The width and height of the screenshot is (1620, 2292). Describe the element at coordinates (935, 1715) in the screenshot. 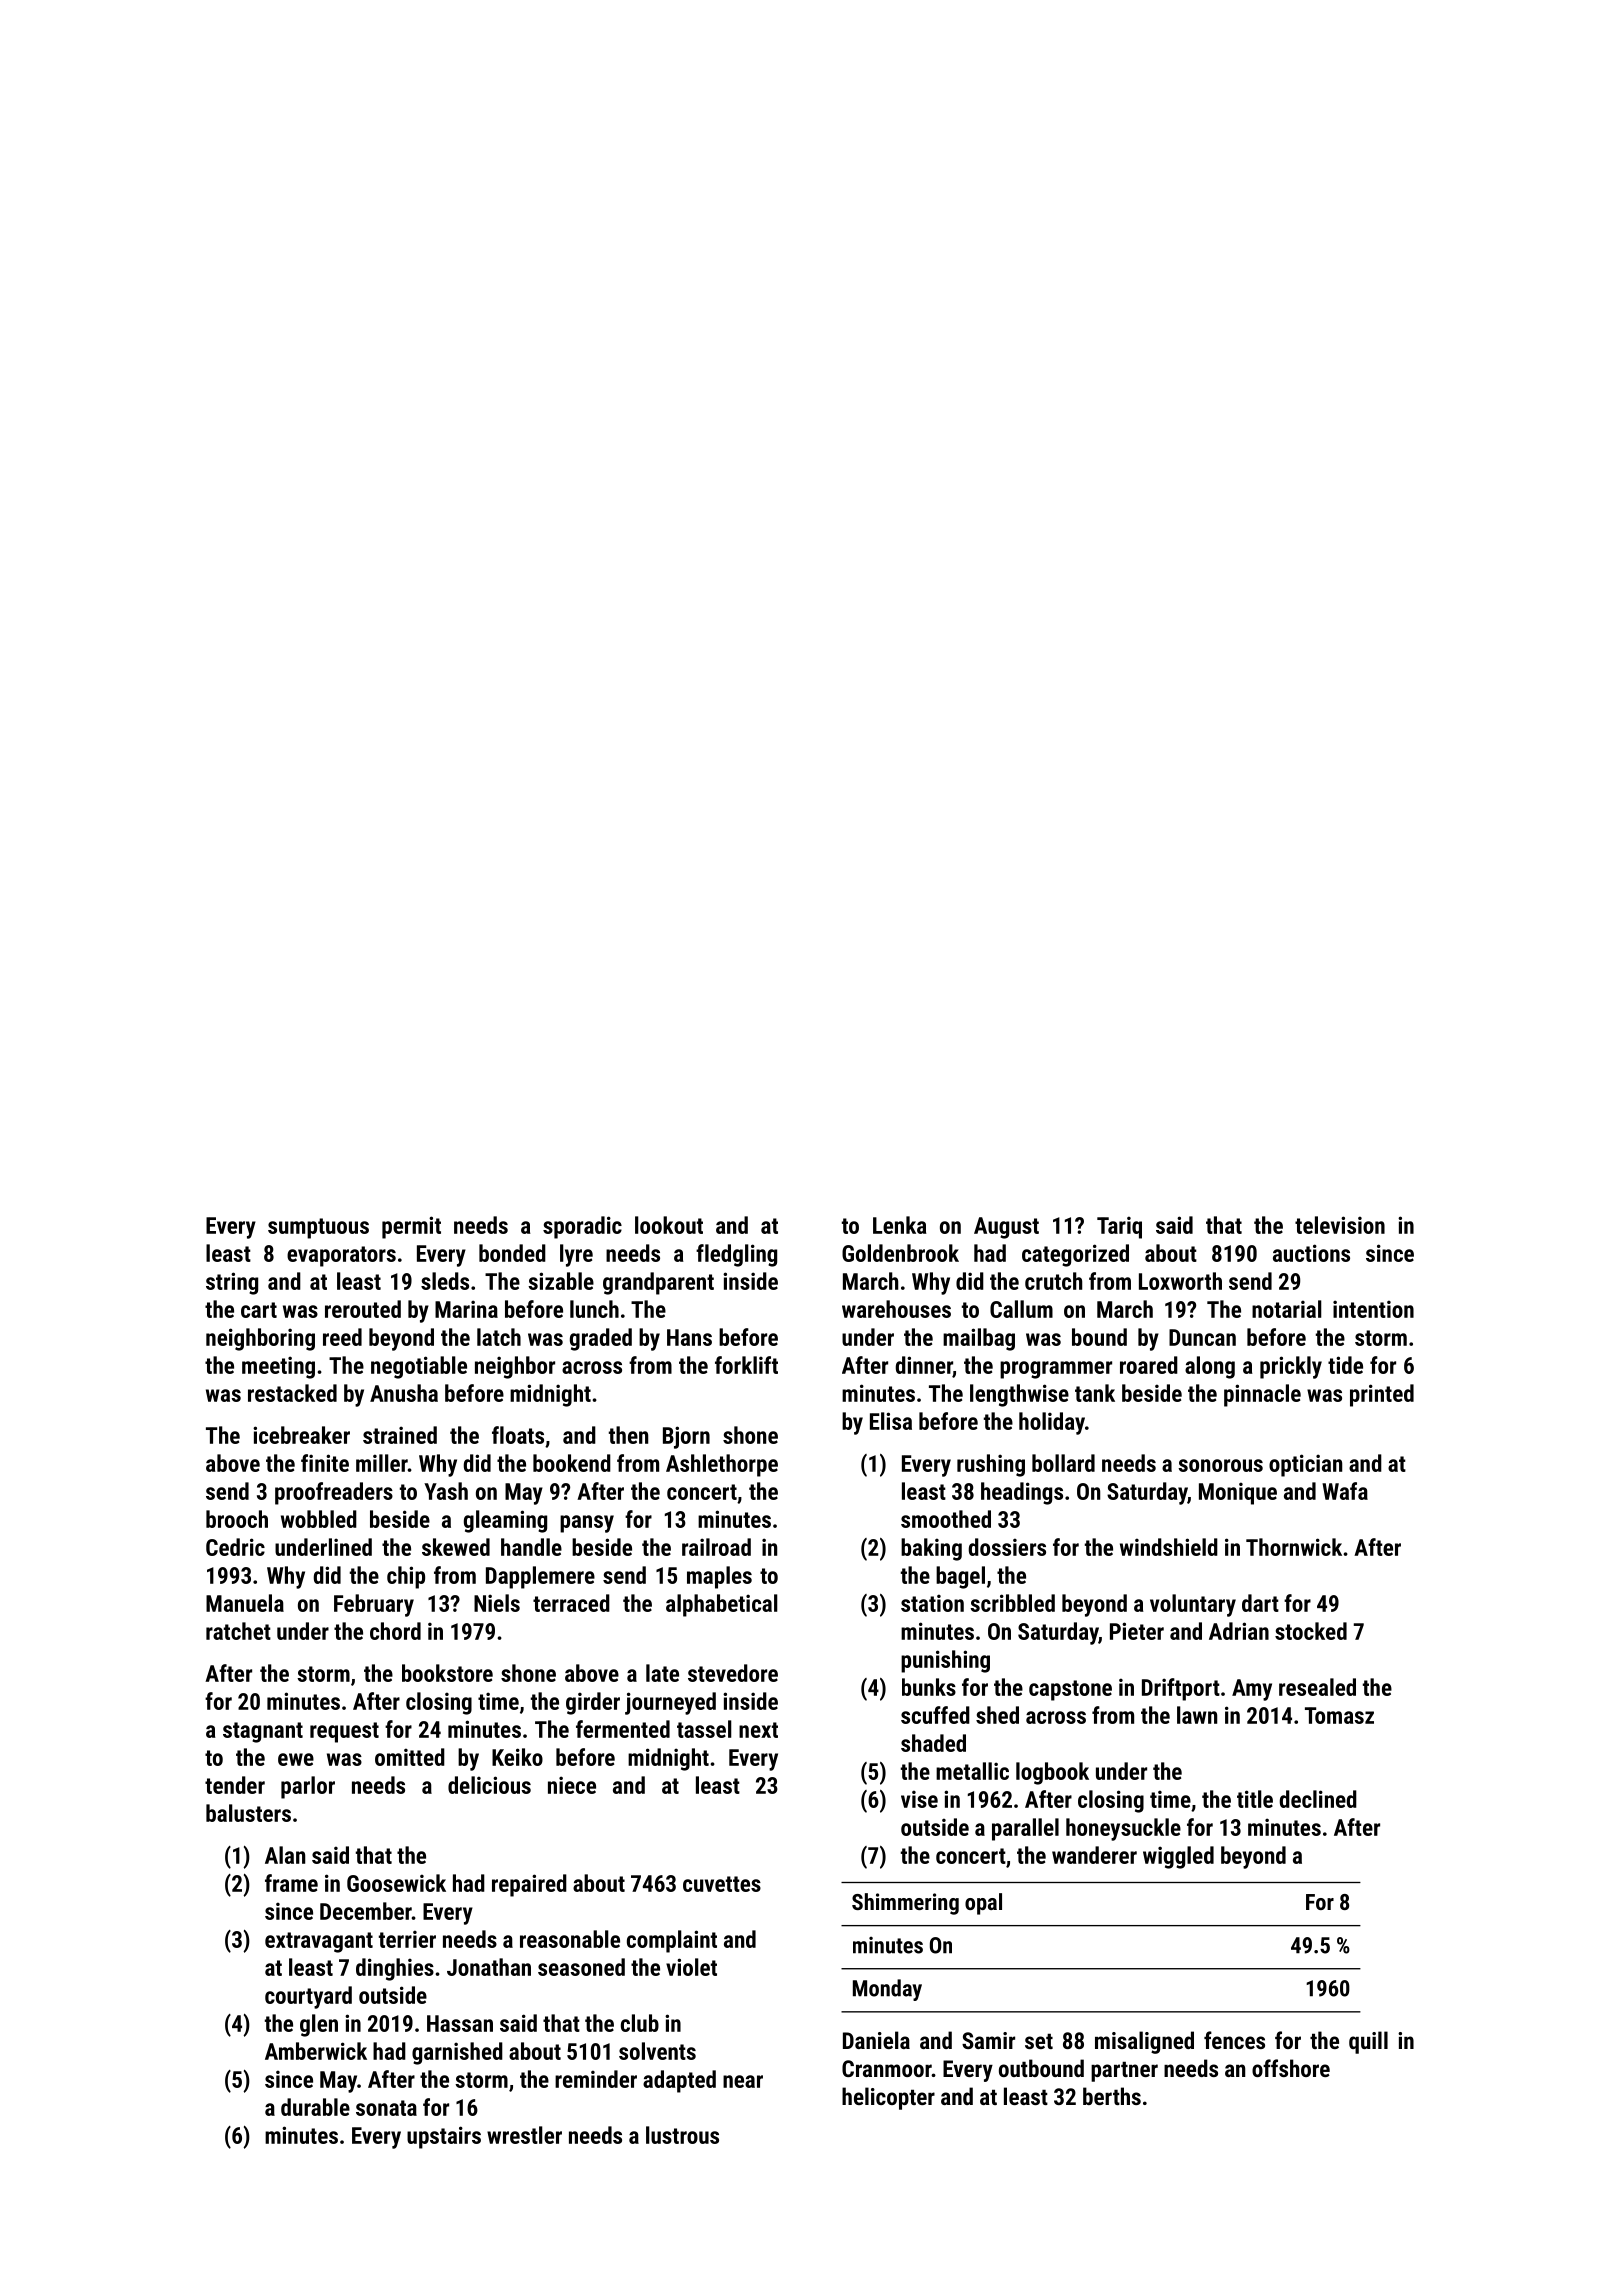

I see `scuffed` at that location.
